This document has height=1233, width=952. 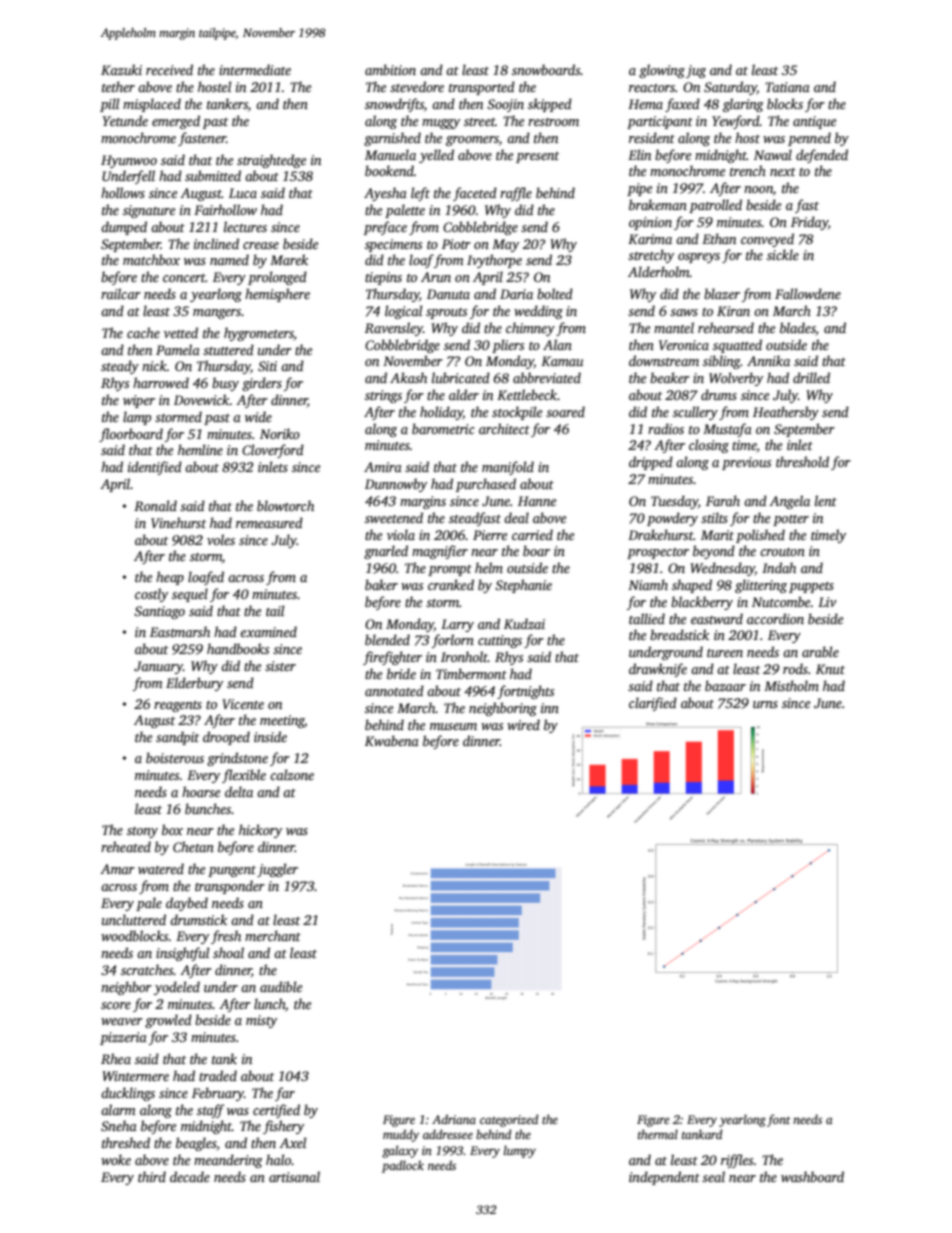 I want to click on opinion, so click(x=650, y=223).
